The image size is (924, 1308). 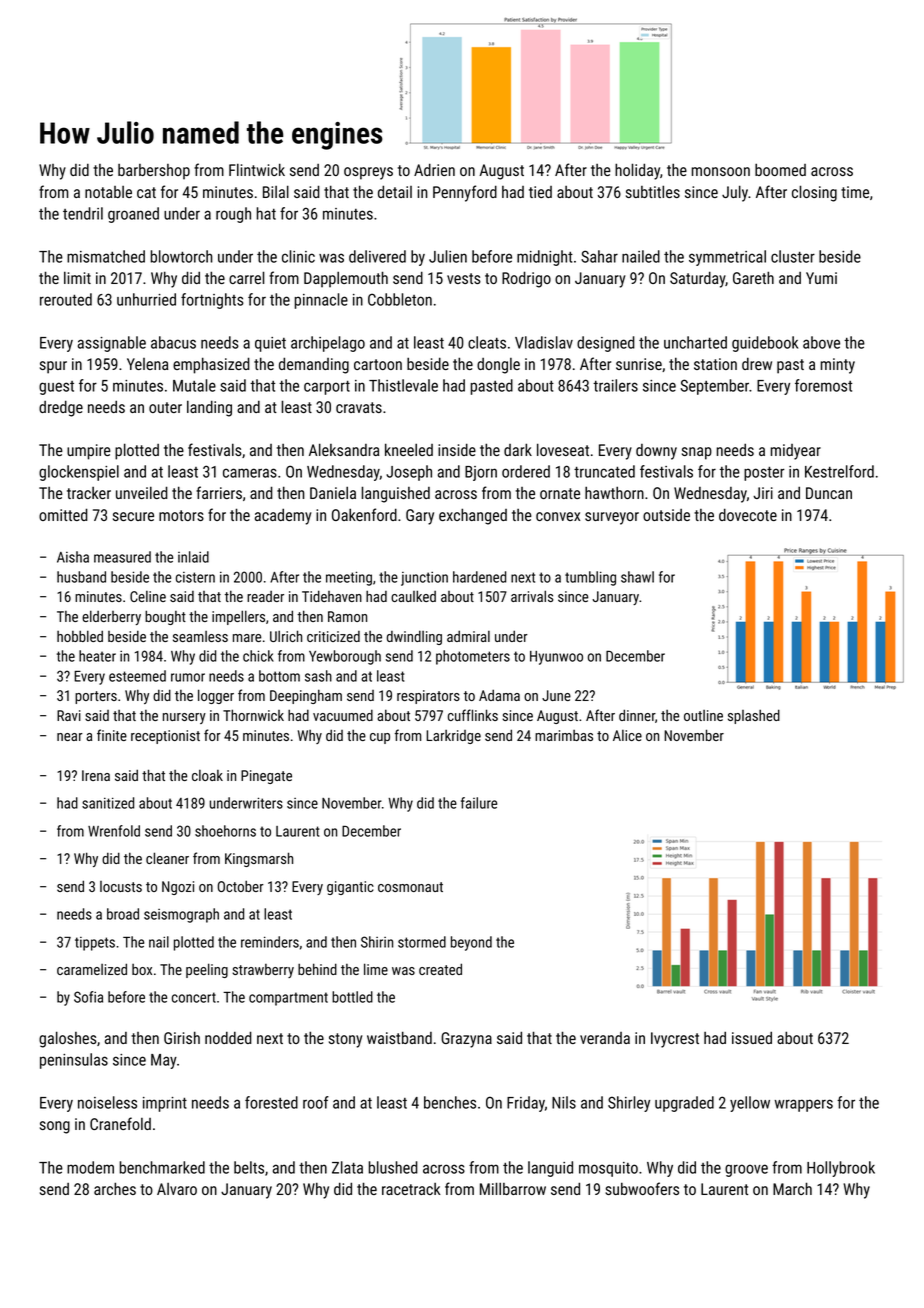 What do you see at coordinates (814, 193) in the document?
I see `closing` at bounding box center [814, 193].
